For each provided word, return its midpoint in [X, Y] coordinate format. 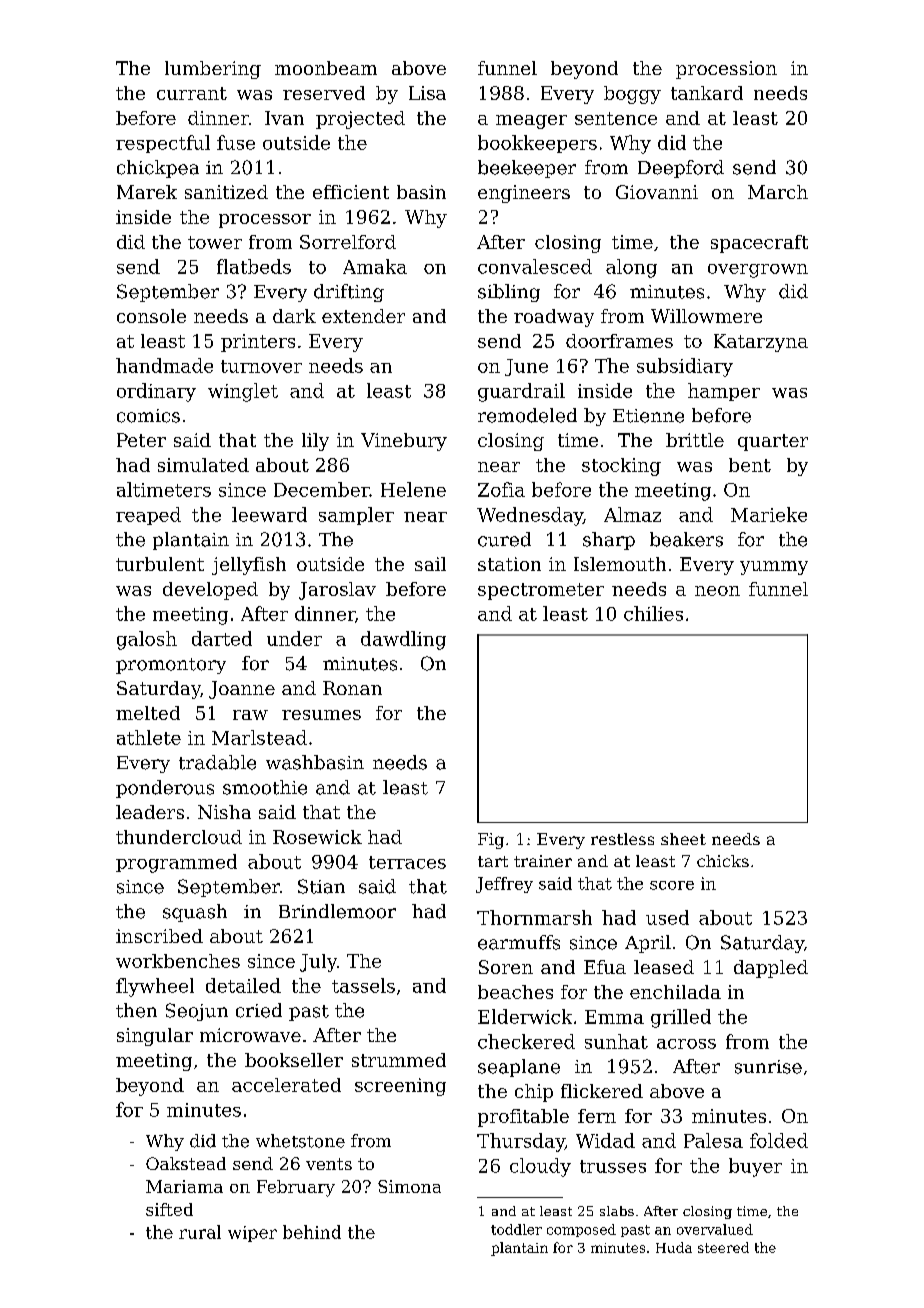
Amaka [375, 266]
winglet [243, 392]
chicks [723, 861]
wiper [252, 1234]
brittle [695, 440]
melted [148, 713]
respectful [163, 144]
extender [363, 316]
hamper [724, 392]
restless [622, 839]
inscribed [159, 936]
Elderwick [525, 1016]
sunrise [768, 1067]
